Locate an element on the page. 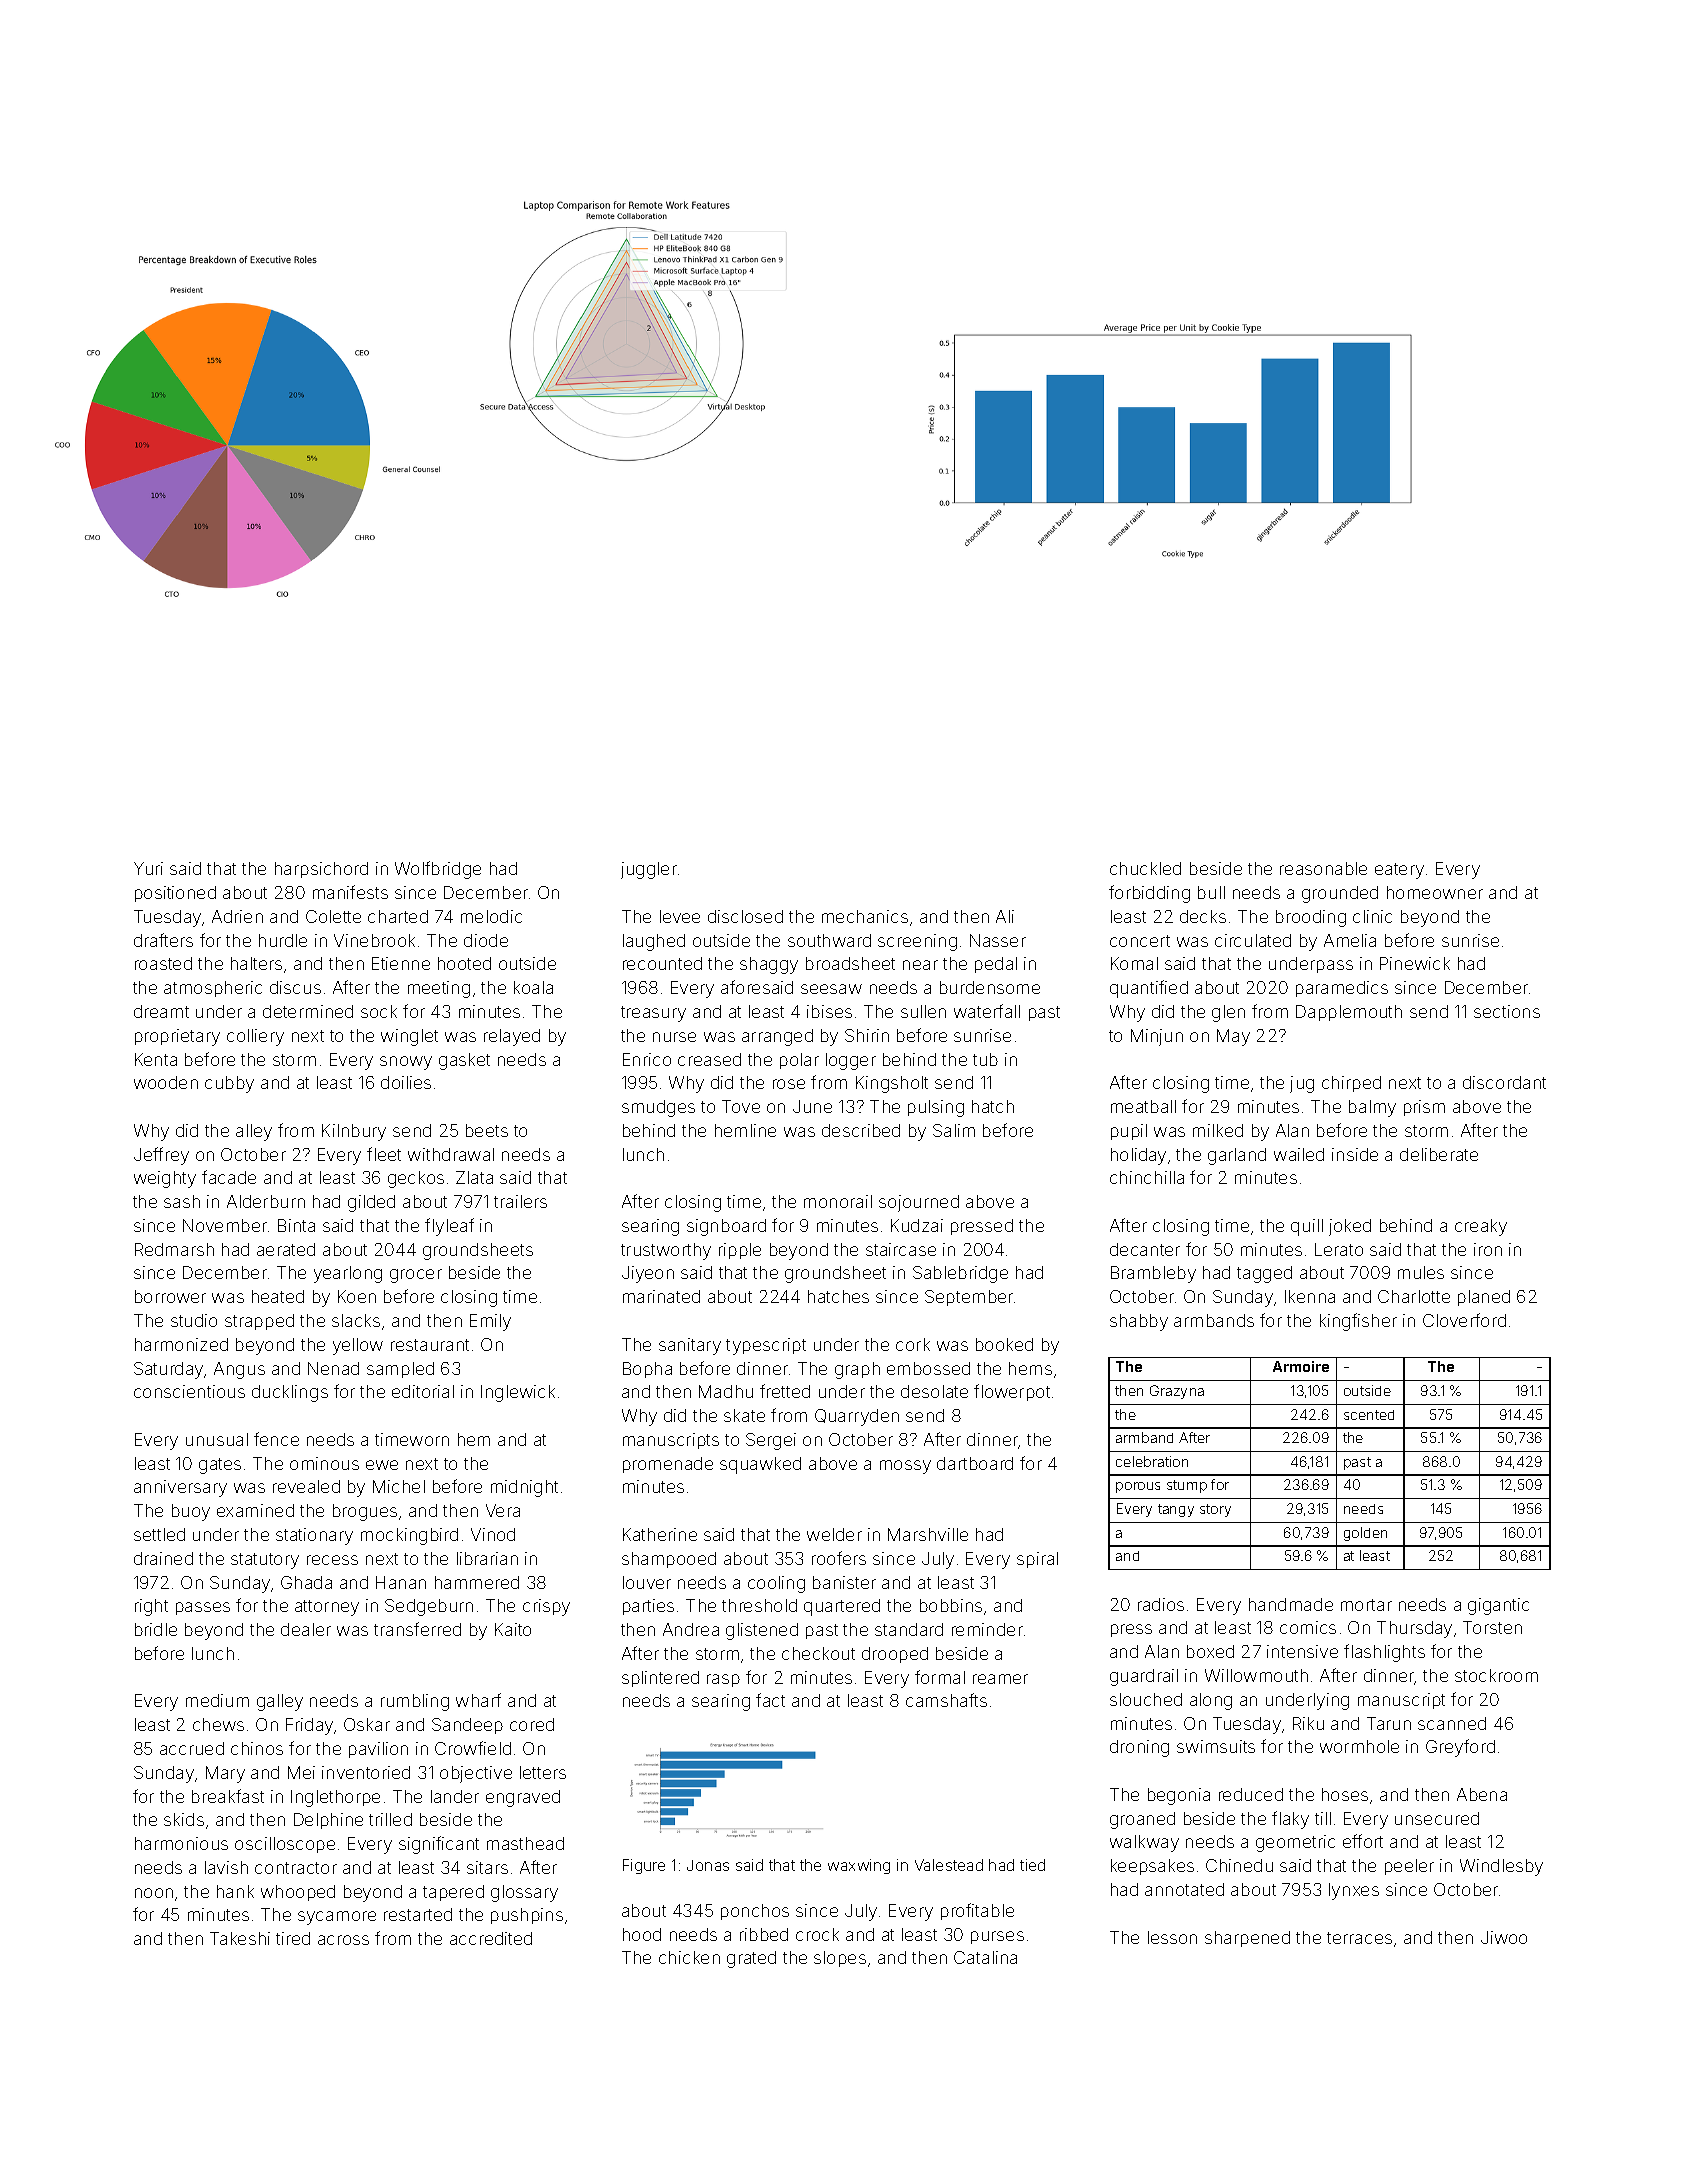 The height and width of the document is (2178, 1683). signboard is located at coordinates (726, 1227).
